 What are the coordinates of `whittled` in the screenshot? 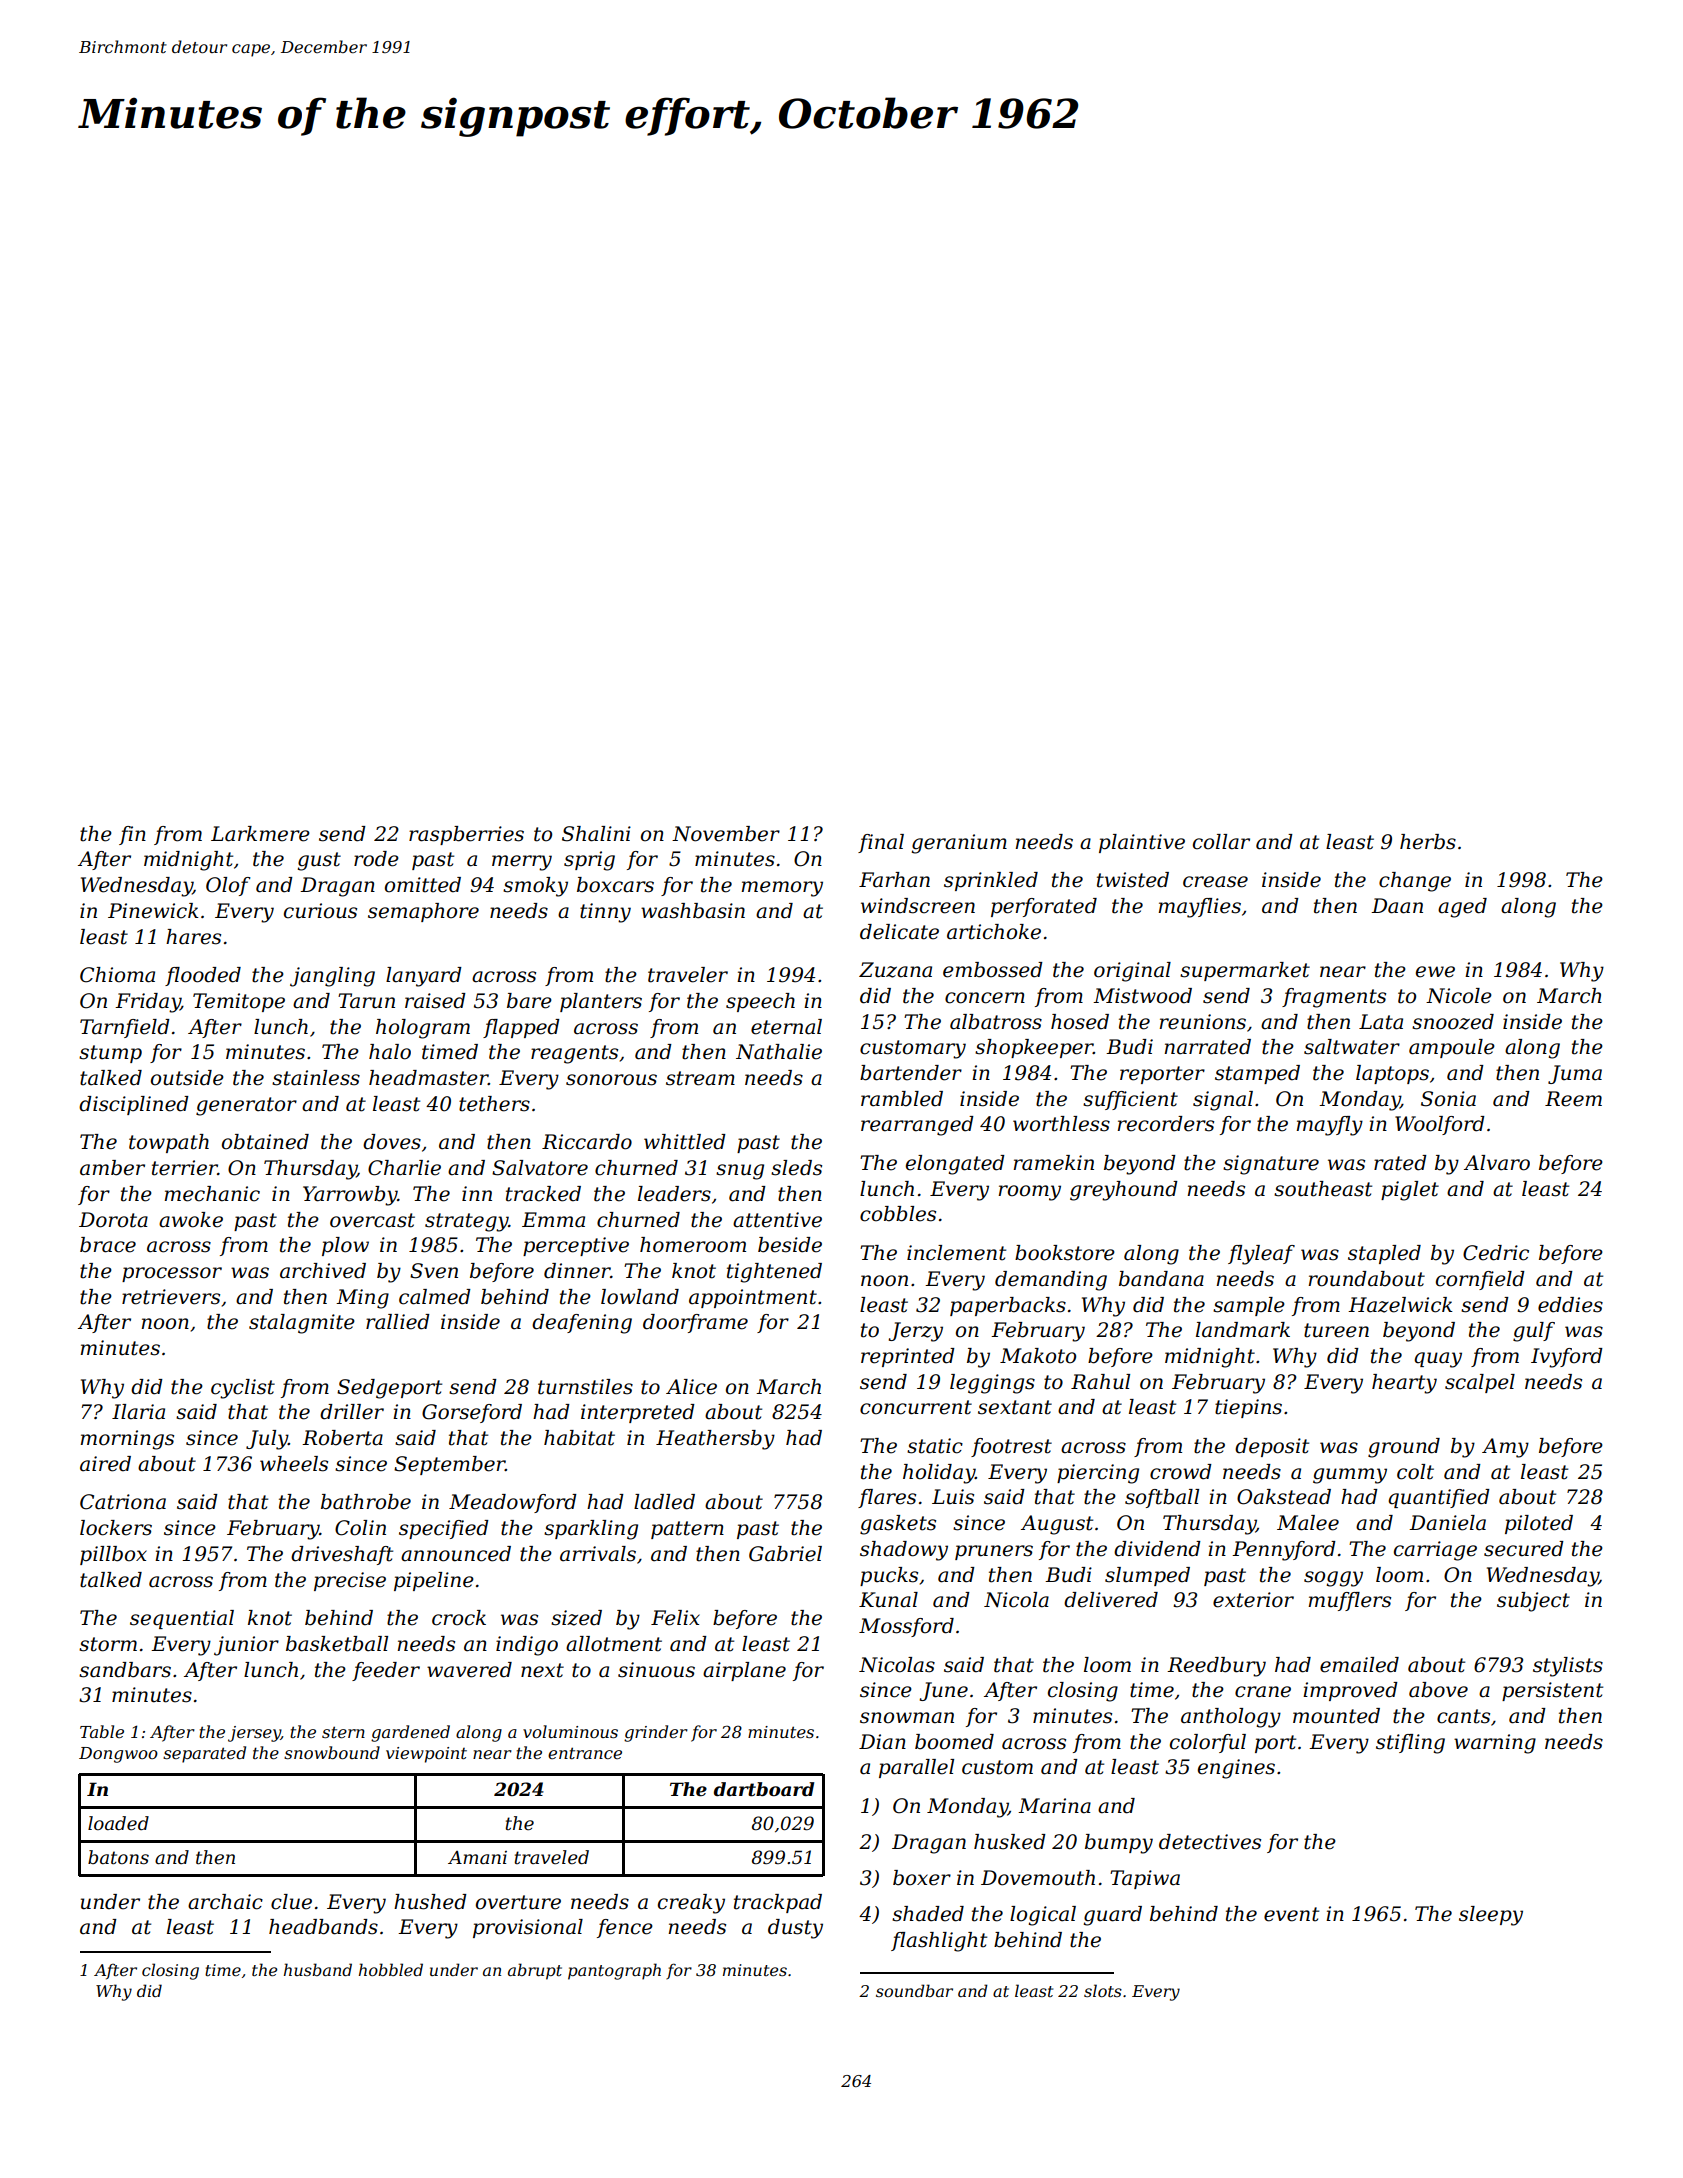 It's located at (685, 1142).
